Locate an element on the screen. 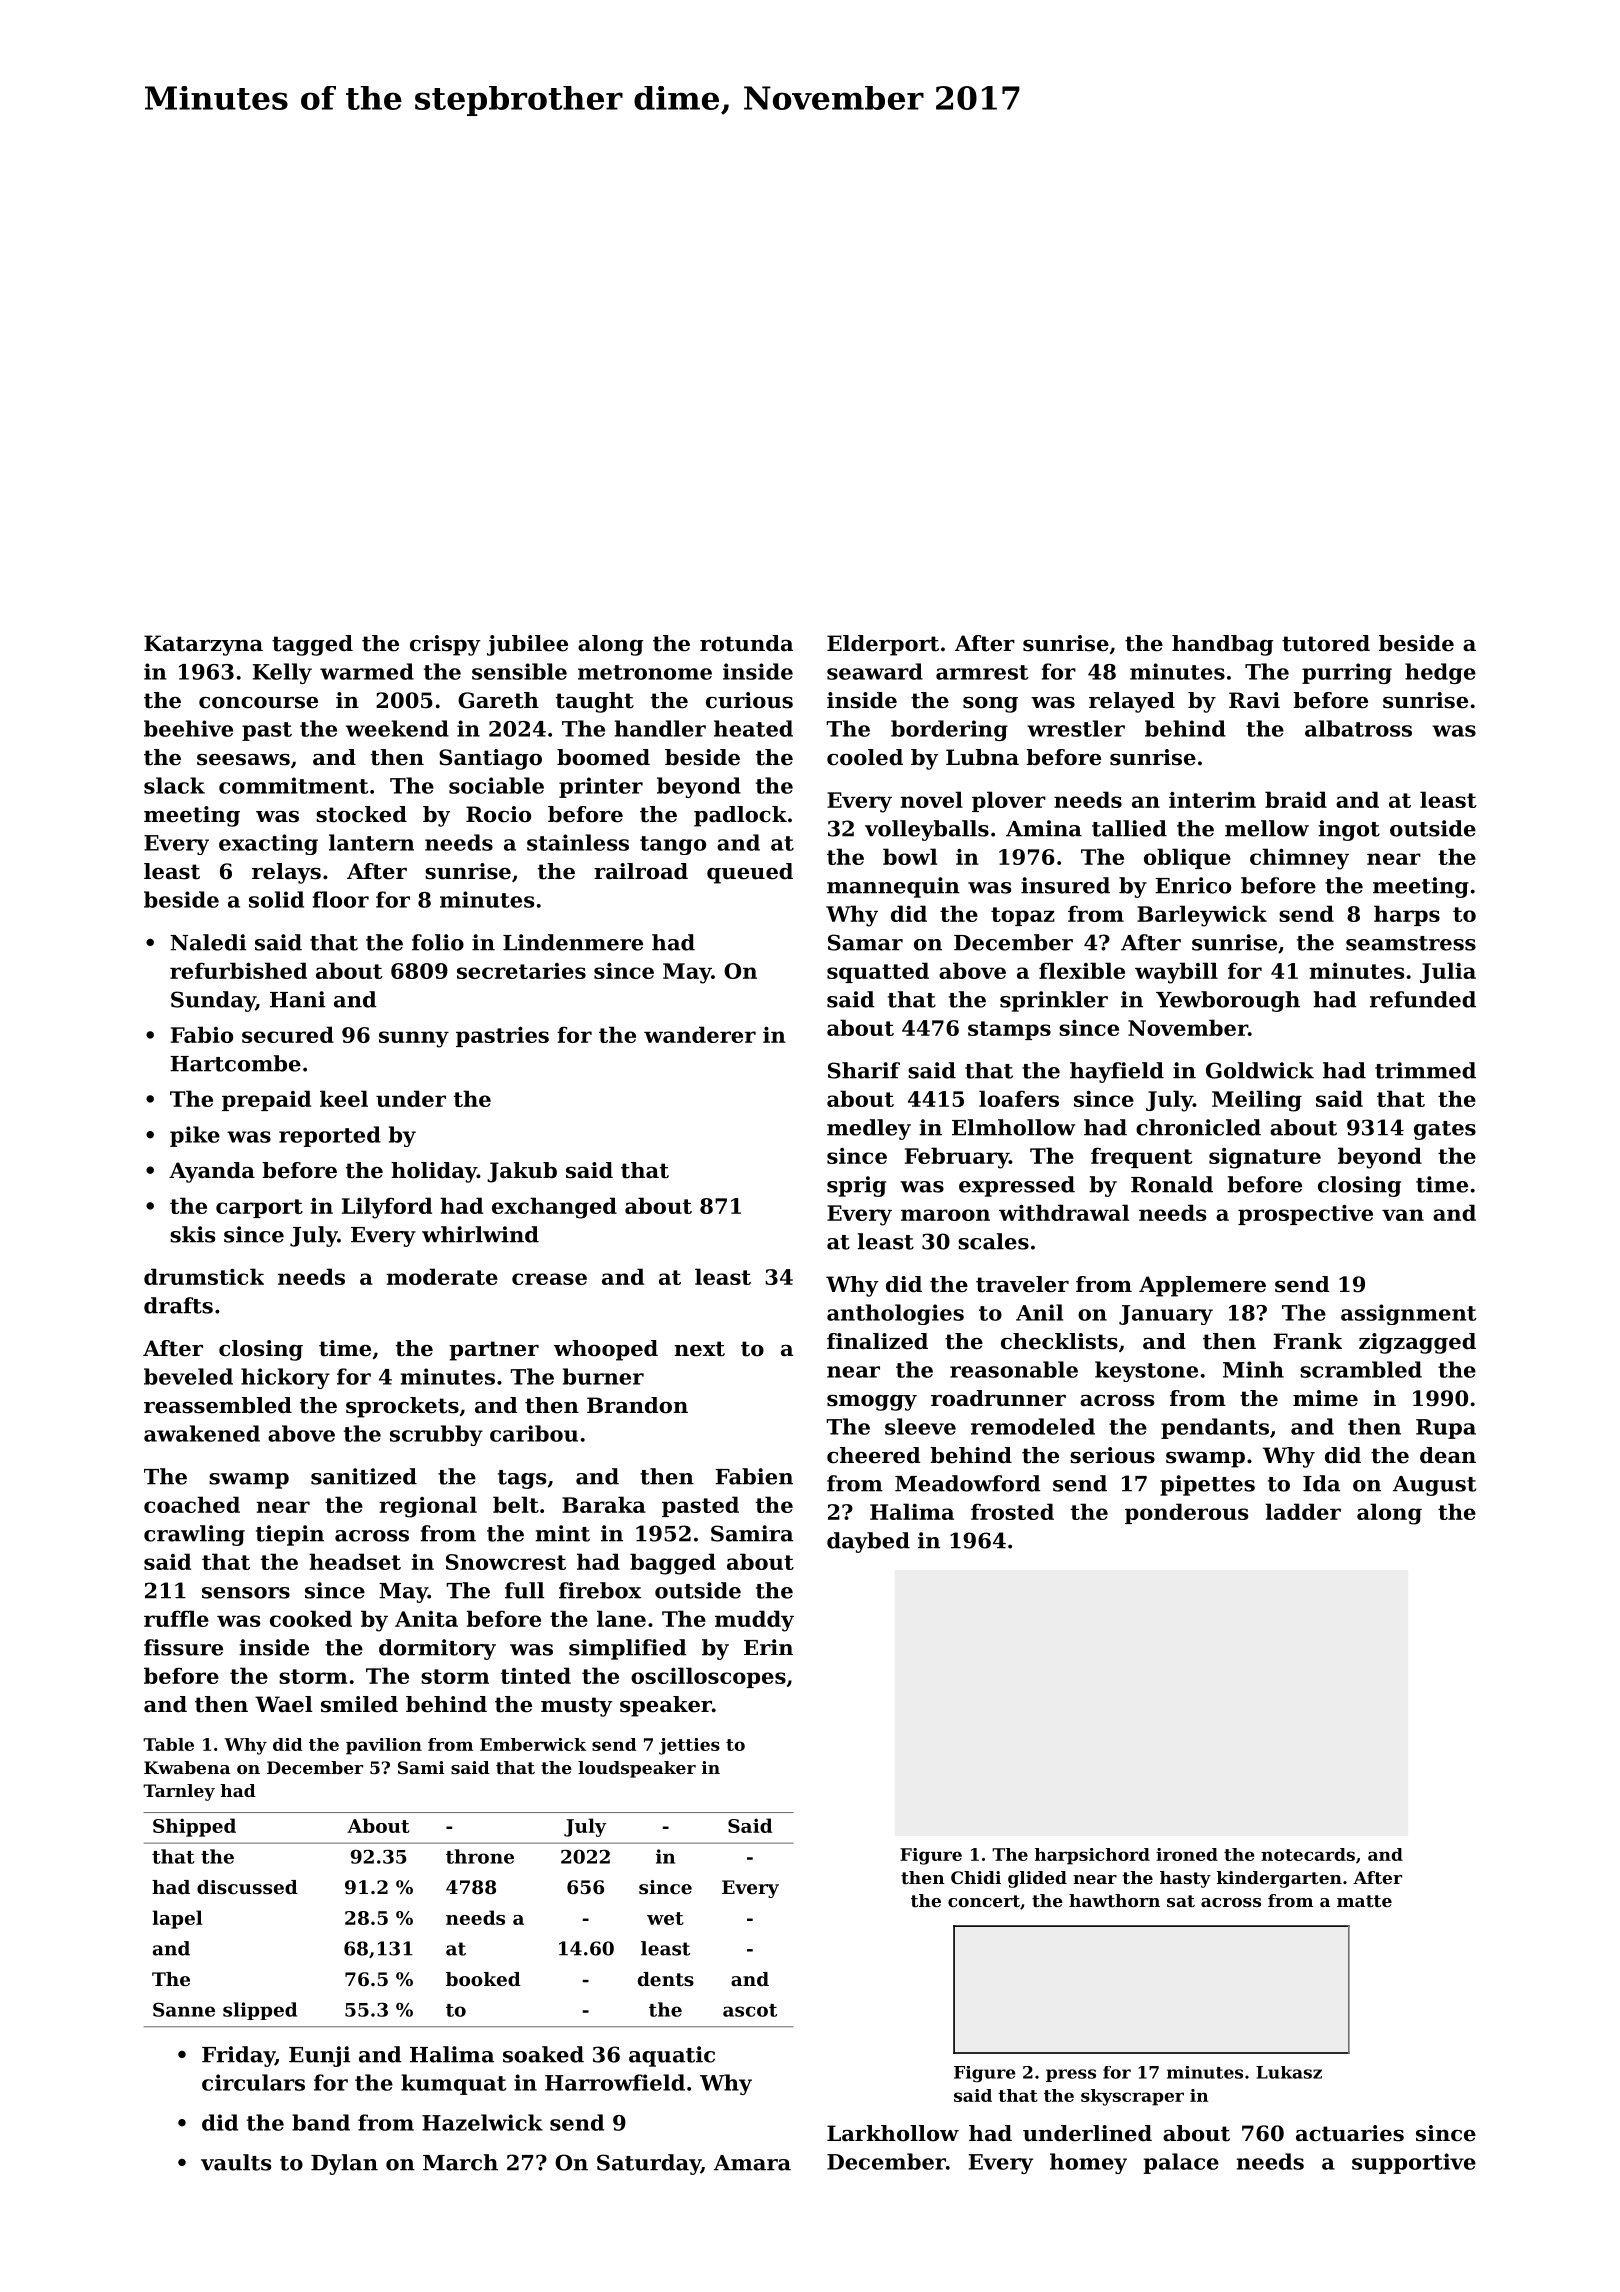 This screenshot has height=2292, width=1620. jetties is located at coordinates (689, 1746).
